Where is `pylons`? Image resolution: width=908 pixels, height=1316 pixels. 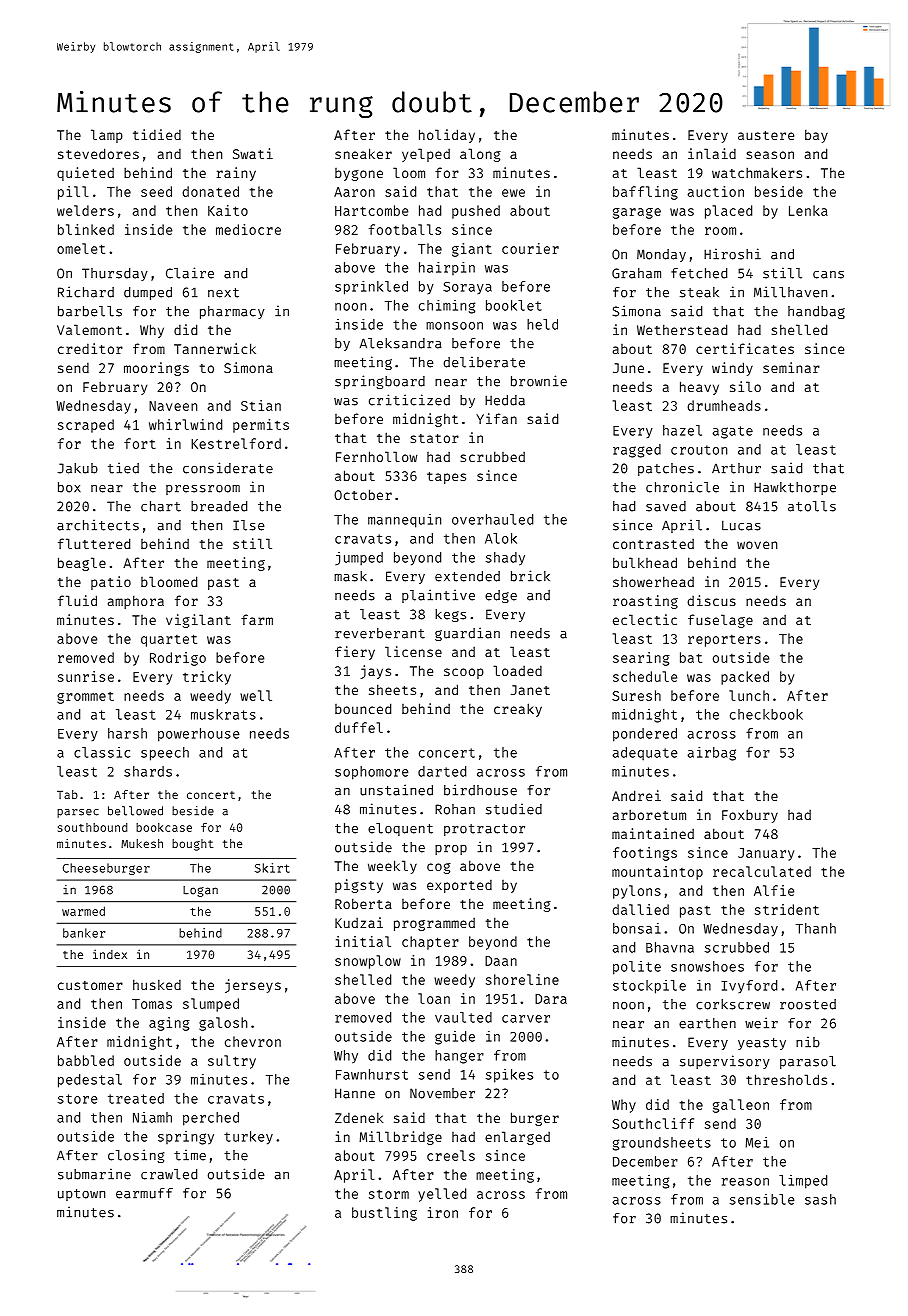
pylons is located at coordinates (637, 892).
